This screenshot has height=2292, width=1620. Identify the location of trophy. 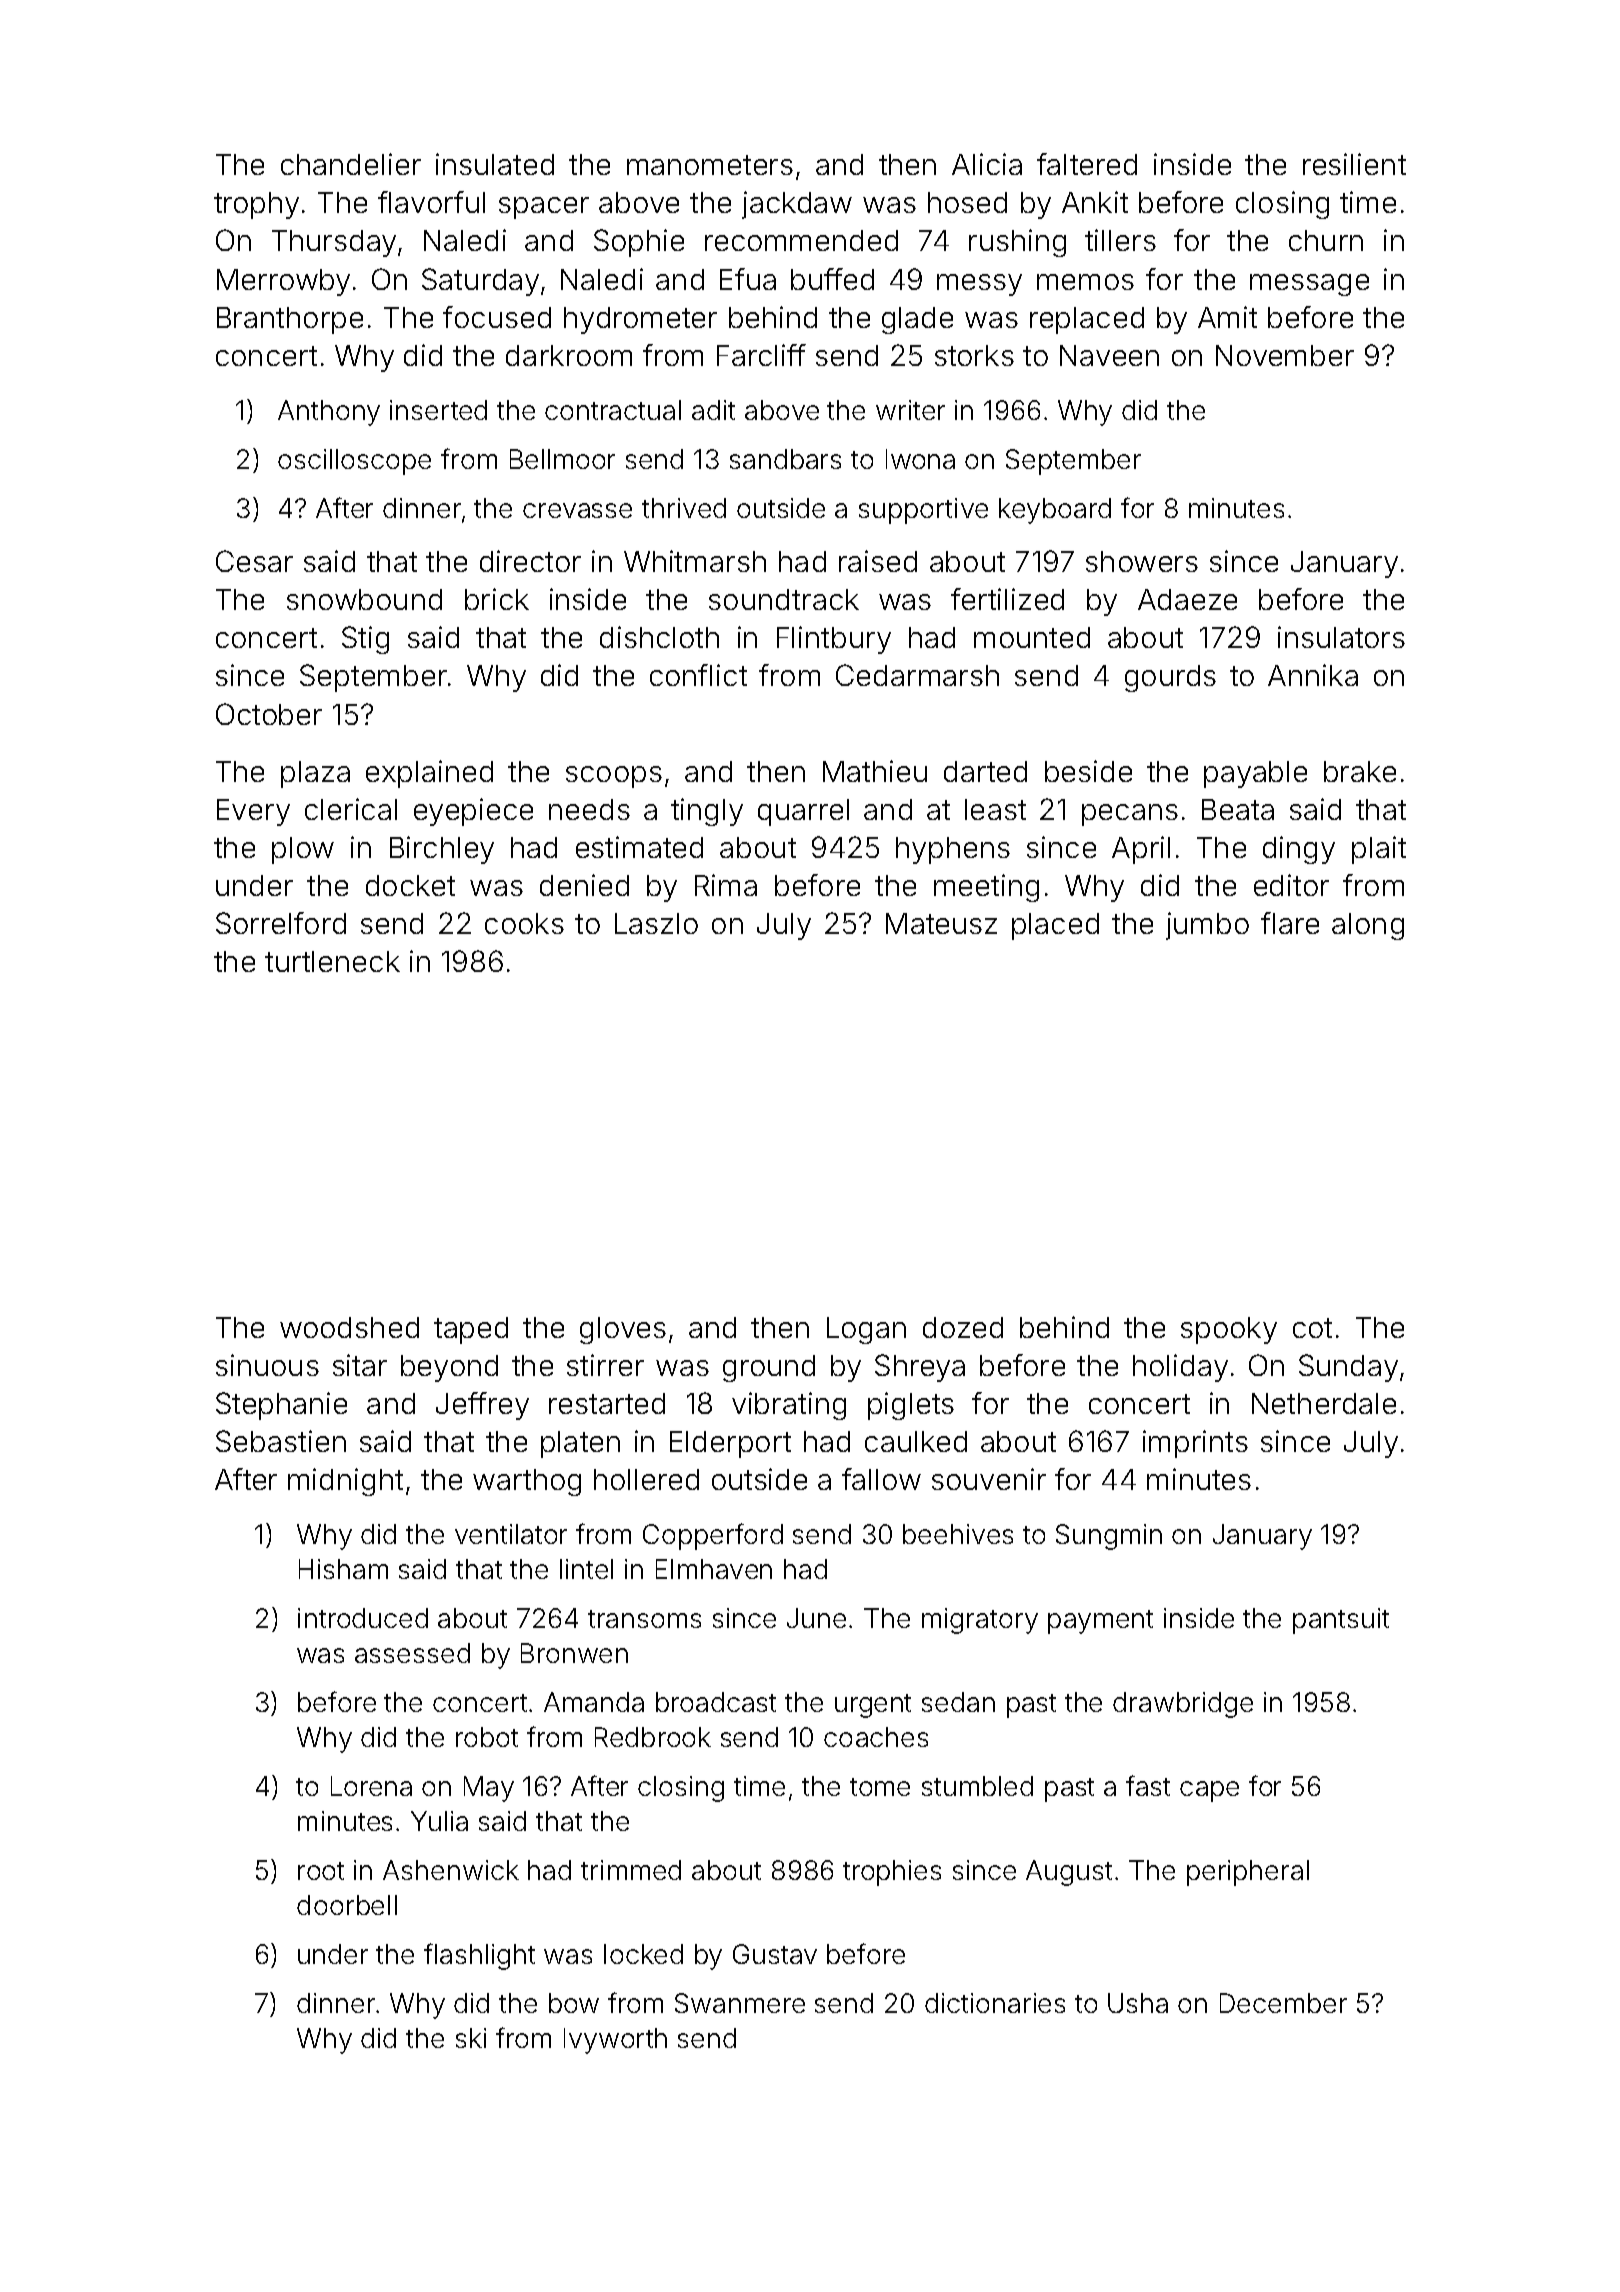
(256, 205).
